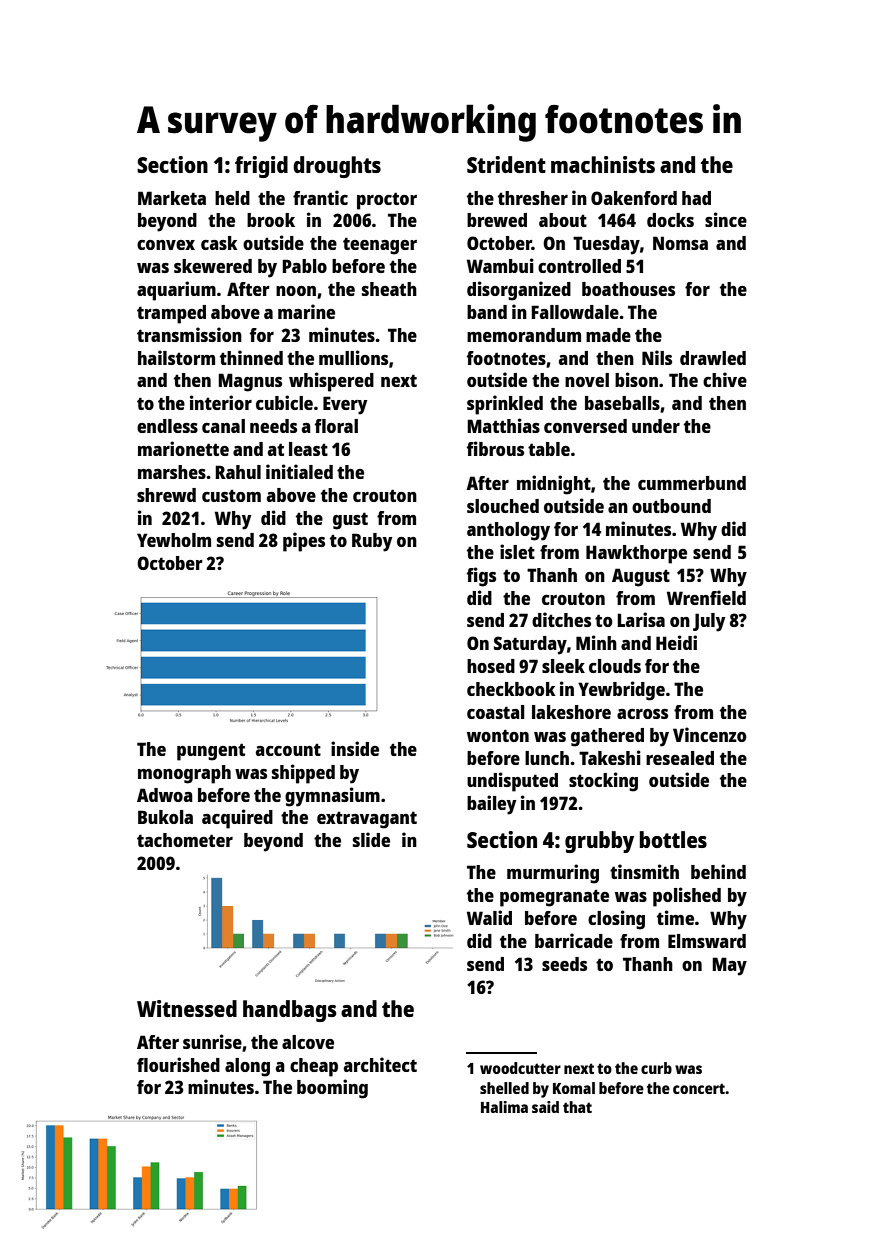  Describe the element at coordinates (504, 1107) in the document. I see `Halima` at that location.
